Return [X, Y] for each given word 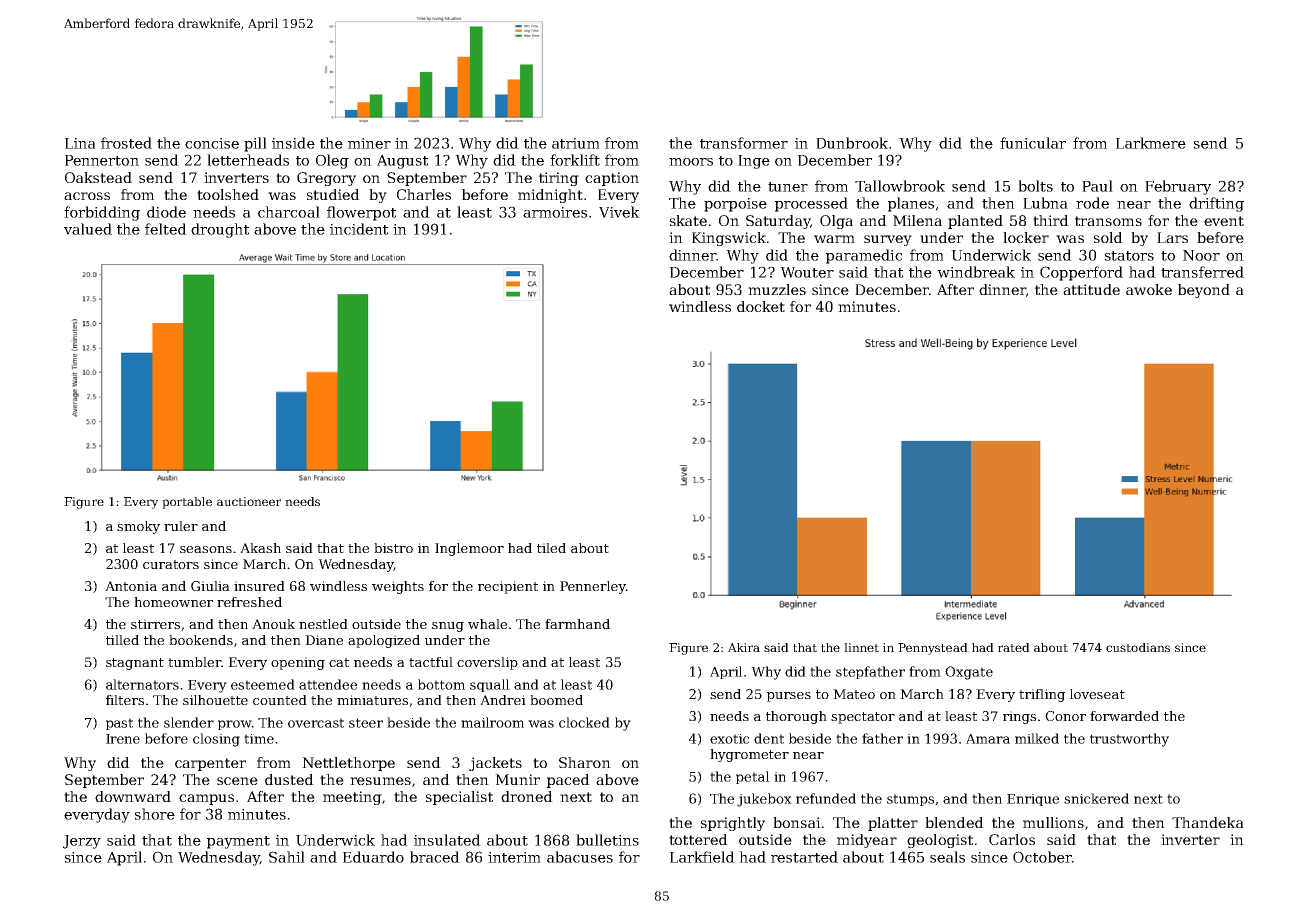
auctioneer [249, 501]
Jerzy [82, 842]
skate [688, 220]
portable [187, 503]
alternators [142, 684]
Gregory [326, 179]
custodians [1138, 647]
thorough [796, 717]
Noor [1201, 255]
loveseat [1097, 694]
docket [761, 306]
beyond [1204, 291]
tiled [551, 548]
